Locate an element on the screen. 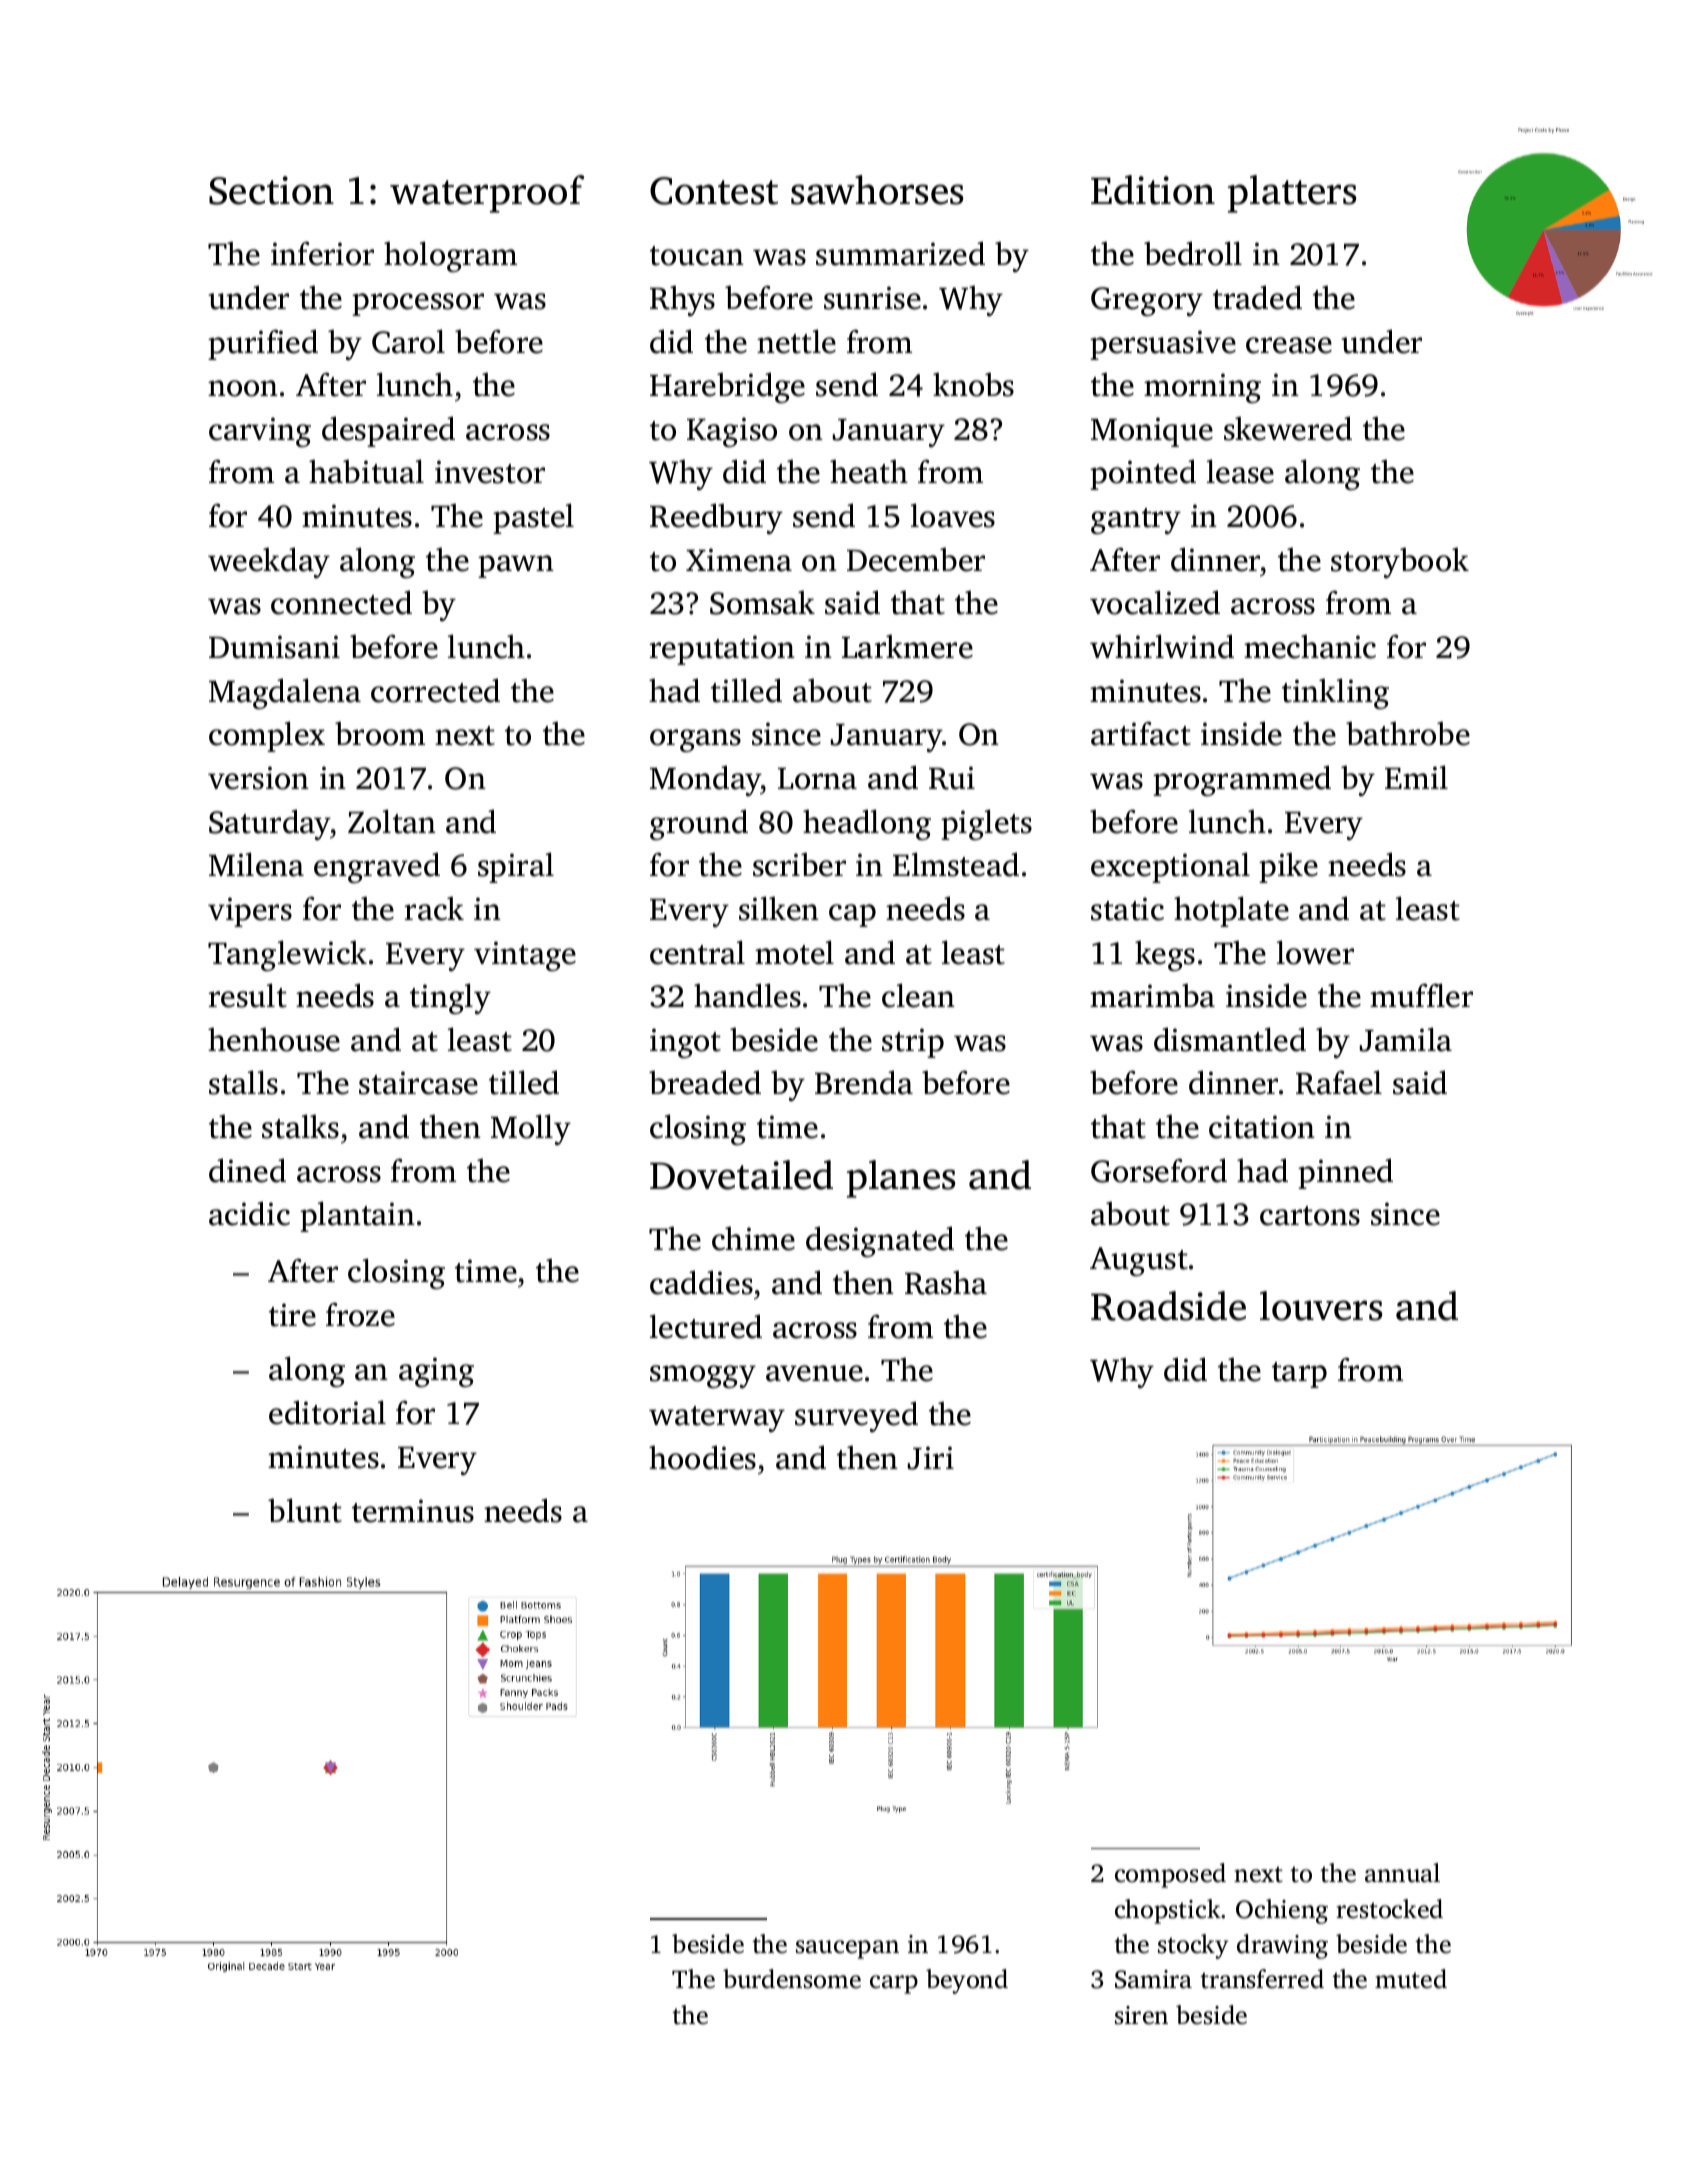 The height and width of the screenshot is (2178, 1683). reputation is located at coordinates (722, 650).
